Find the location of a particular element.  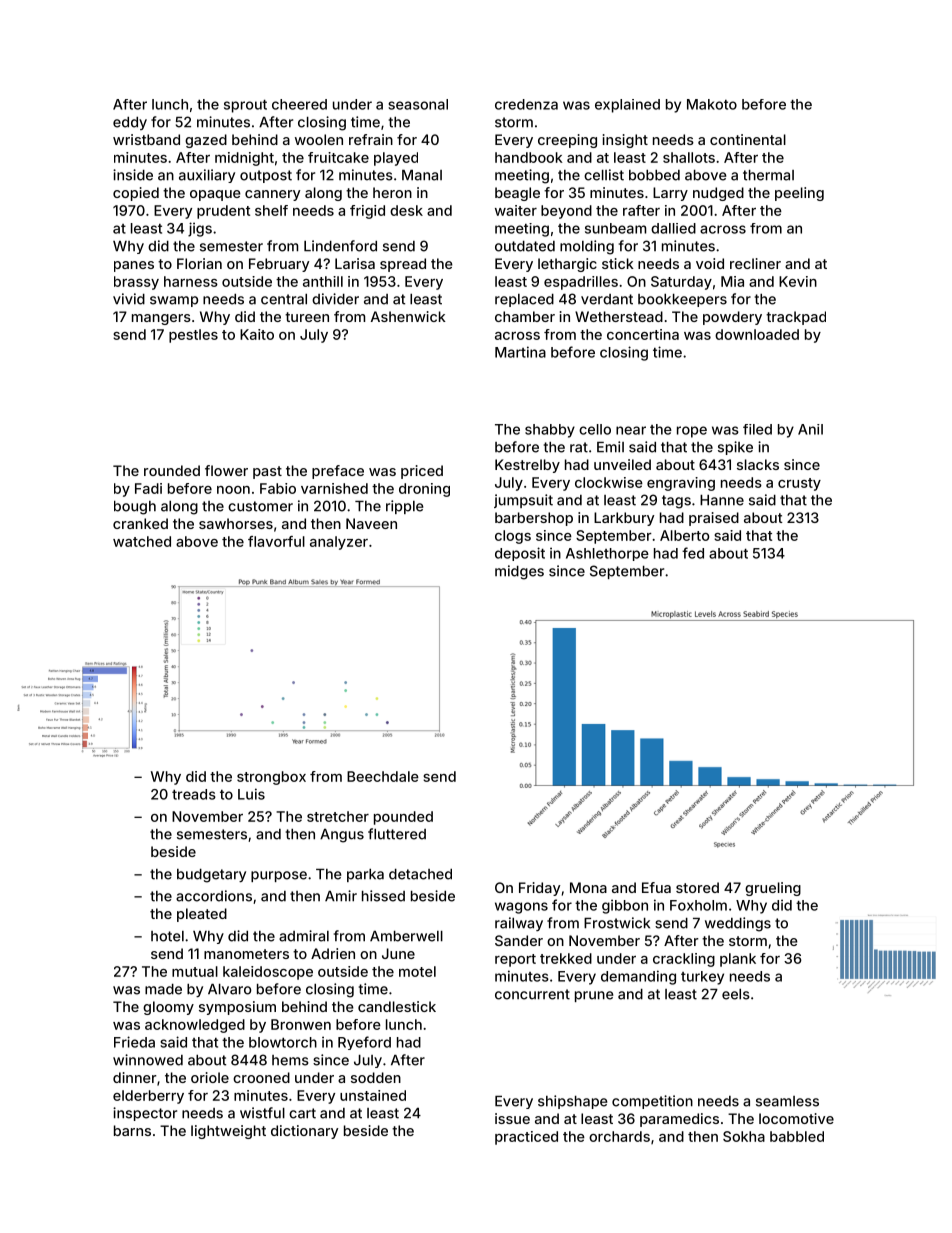

treads is located at coordinates (194, 794).
